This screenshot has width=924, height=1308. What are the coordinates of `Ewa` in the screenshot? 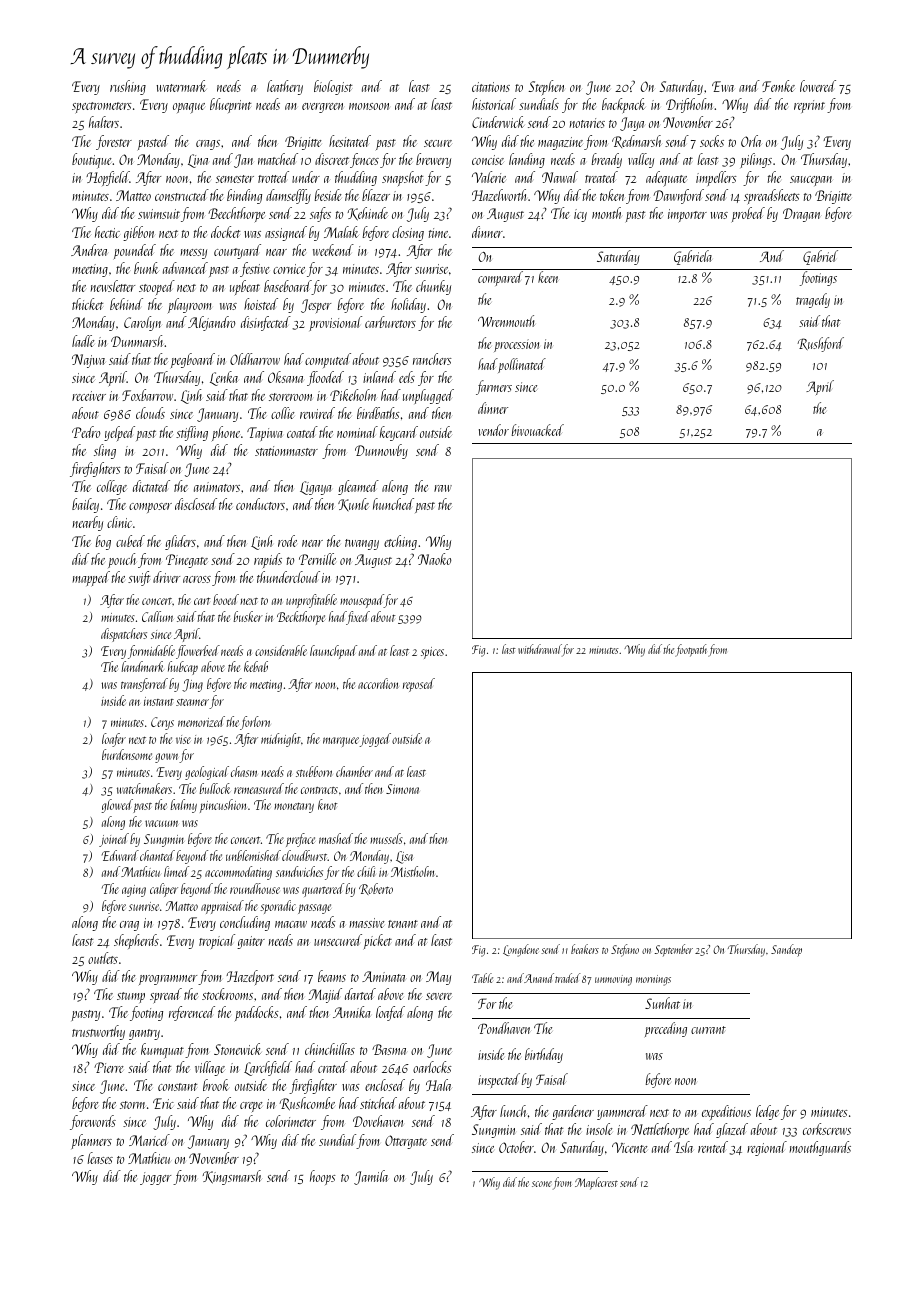 It's located at (723, 86).
